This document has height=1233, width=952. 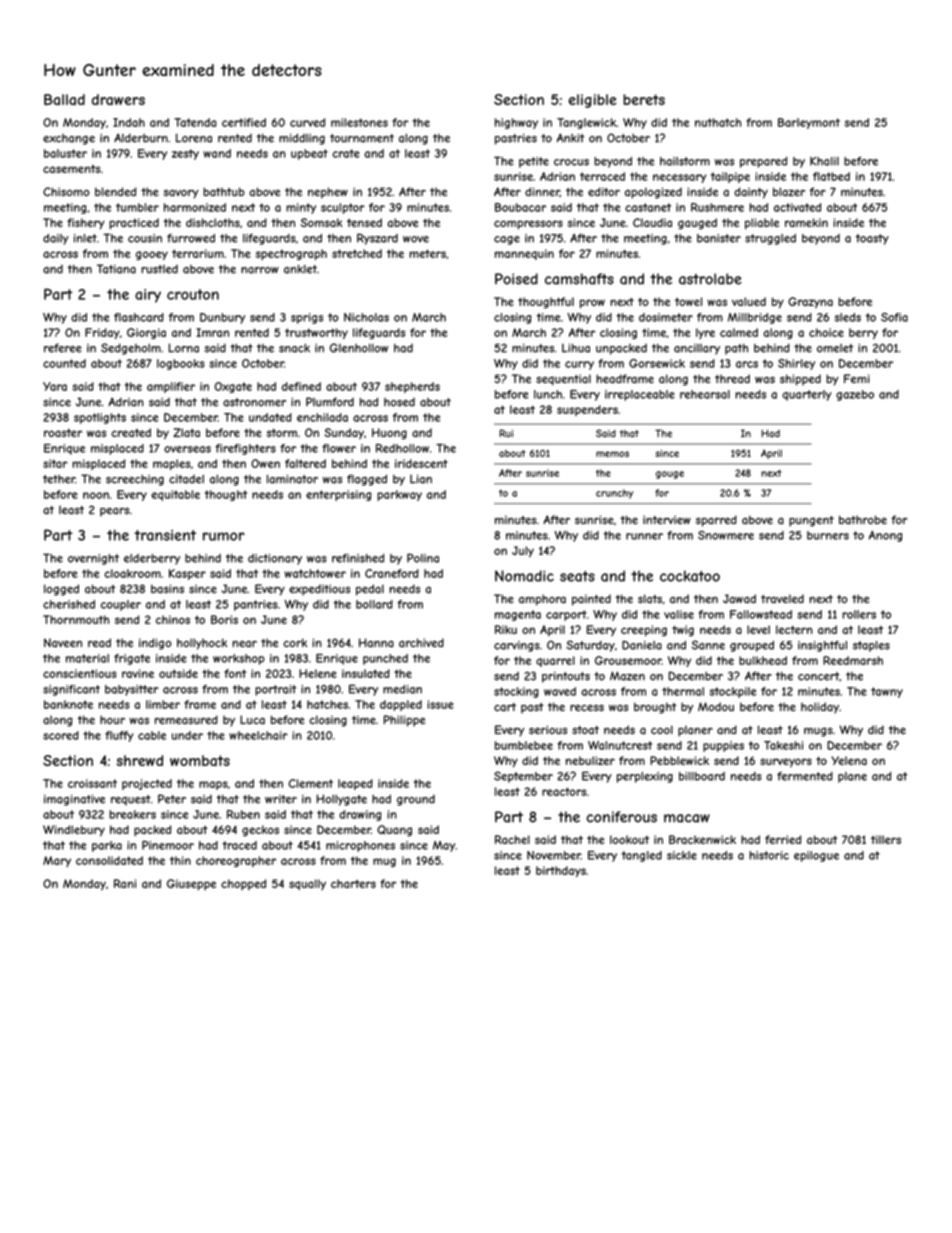 I want to click on necessary, so click(x=679, y=178).
